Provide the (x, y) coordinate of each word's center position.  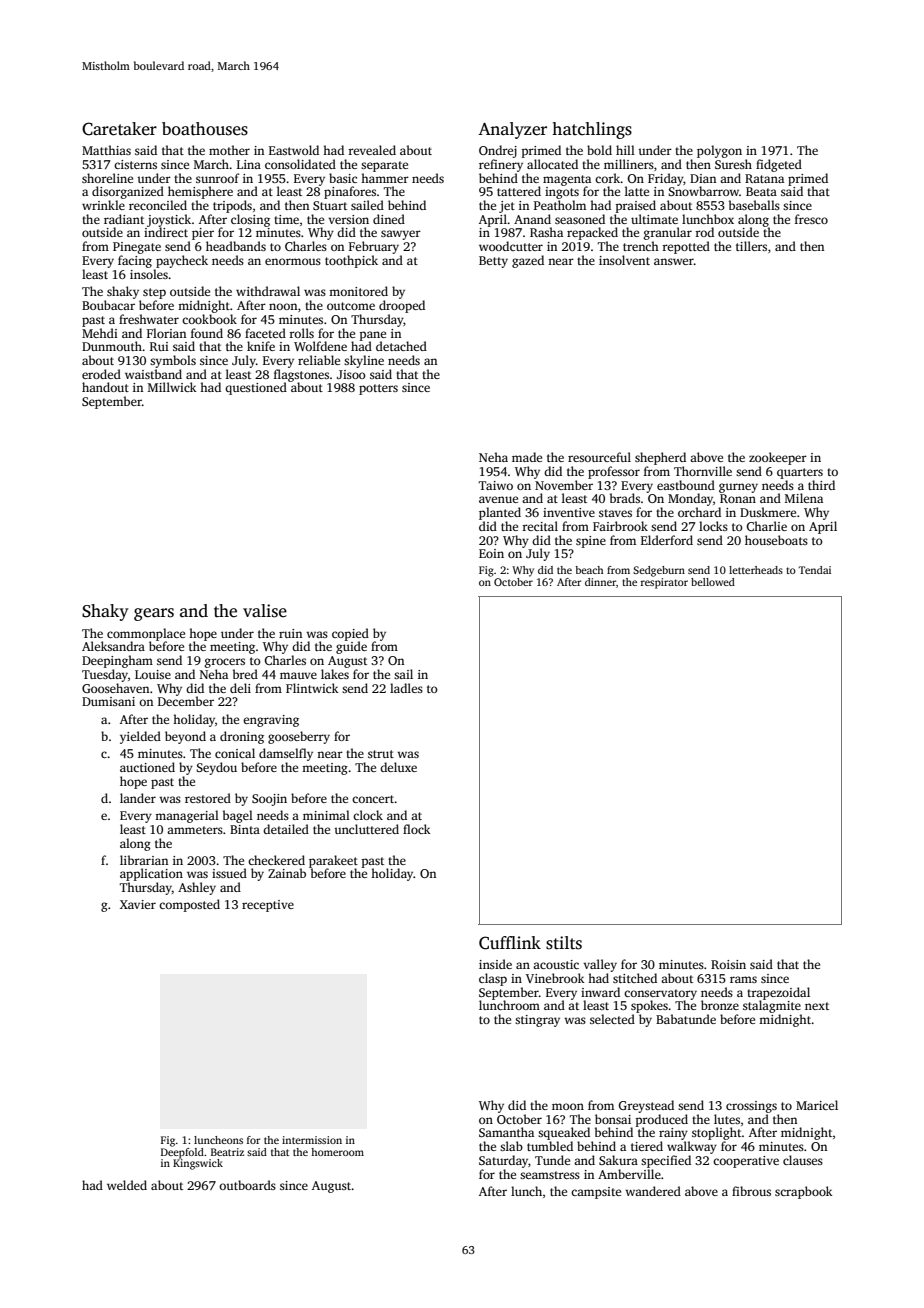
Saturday (503, 1161)
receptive (268, 906)
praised (636, 206)
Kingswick (198, 1164)
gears (154, 614)
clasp (493, 979)
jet (507, 207)
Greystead (646, 1106)
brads (625, 498)
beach (589, 570)
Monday (690, 499)
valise (265, 611)
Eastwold (294, 150)
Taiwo (496, 485)
